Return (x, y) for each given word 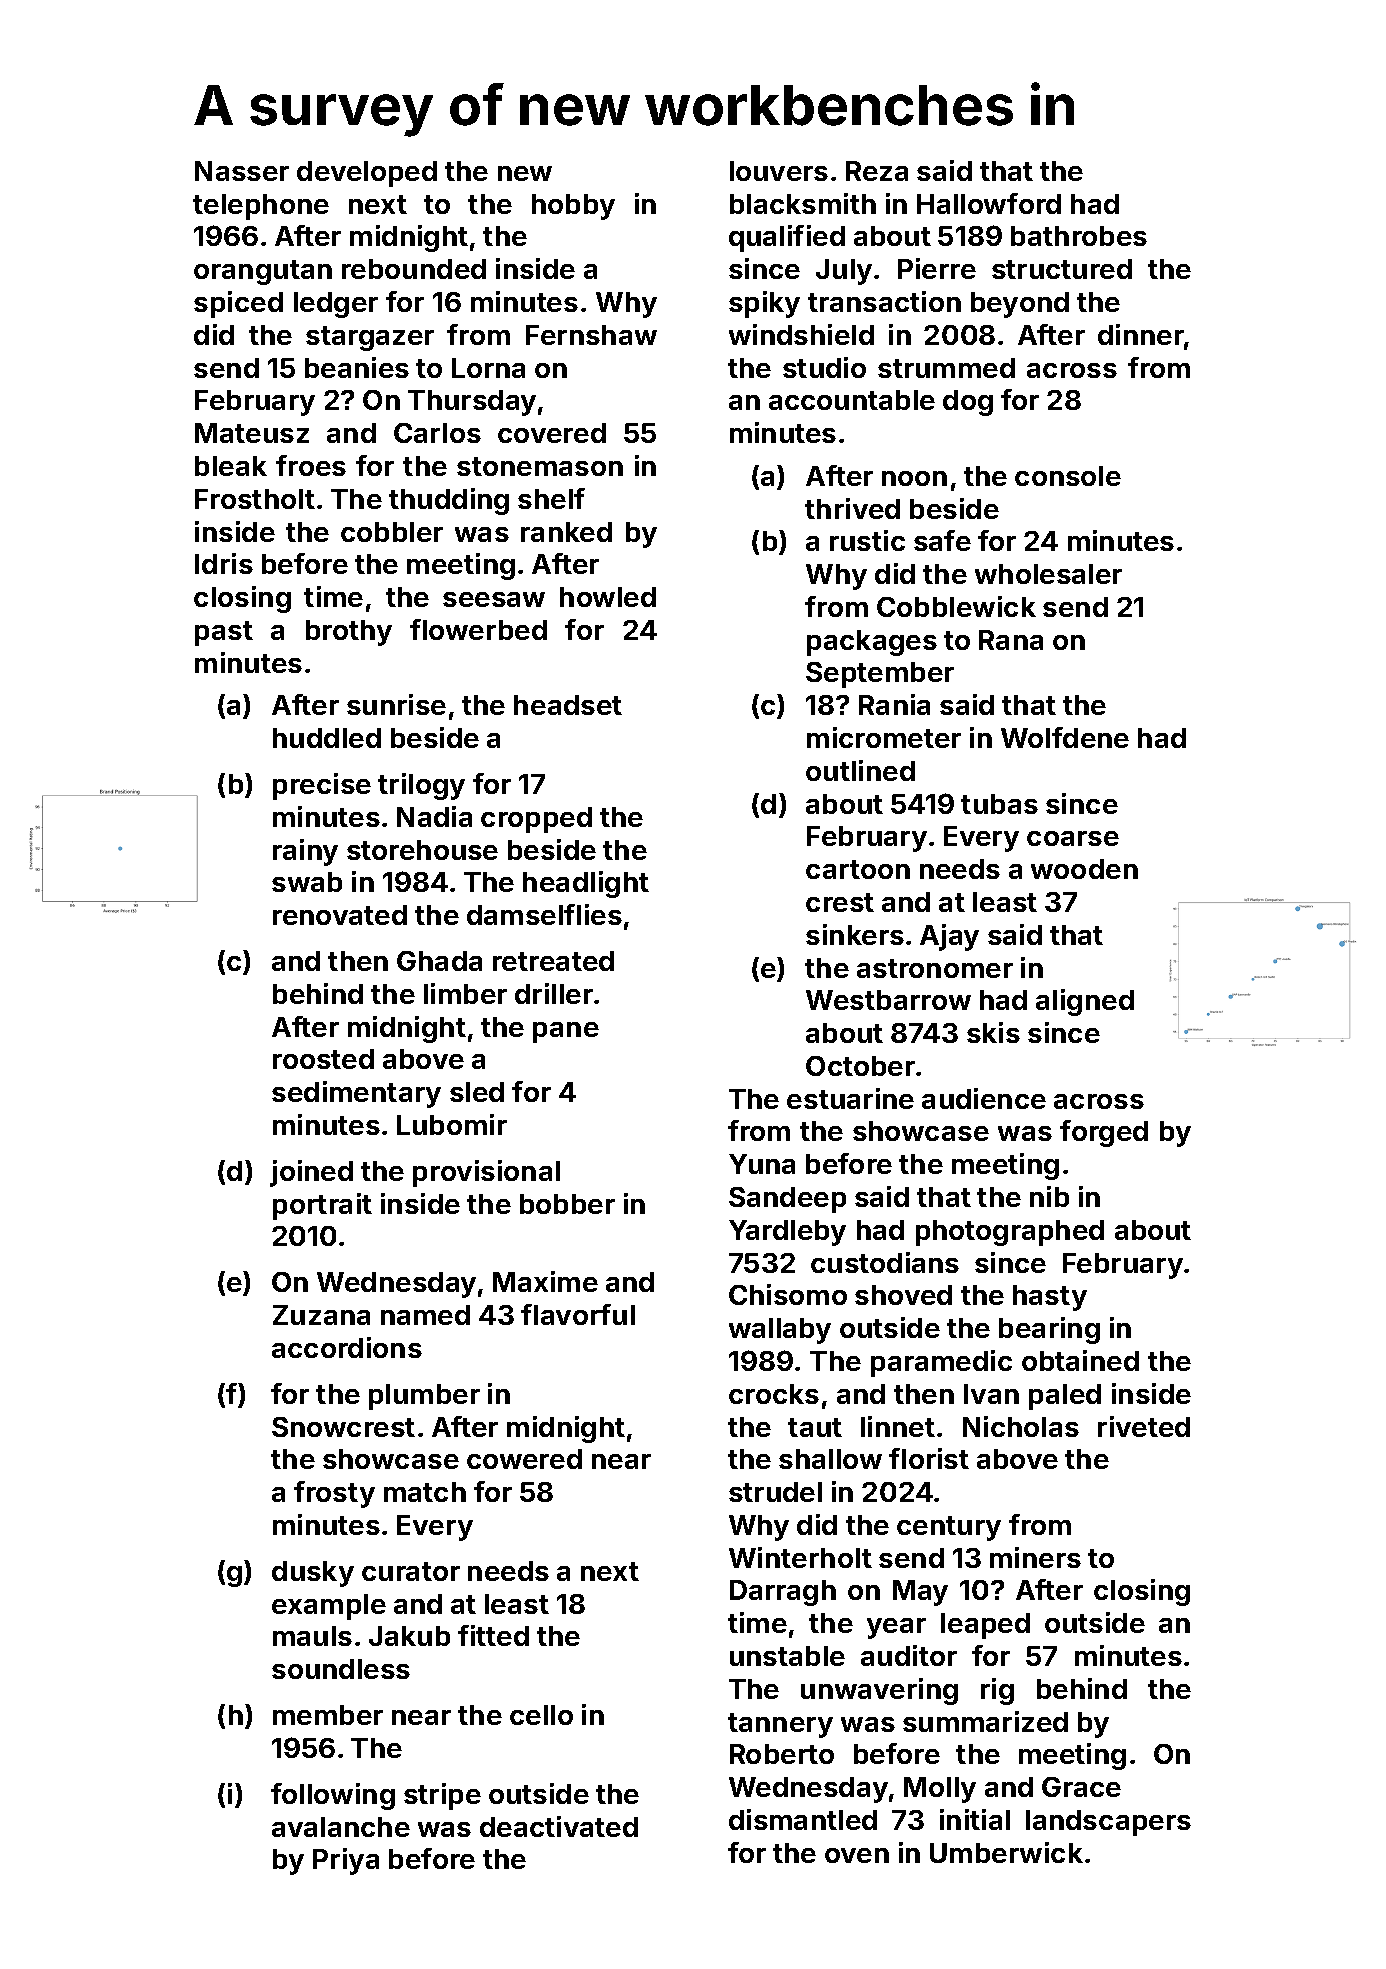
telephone (261, 207)
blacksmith (803, 203)
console (1068, 476)
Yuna (762, 1164)
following (333, 1796)
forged (1104, 1133)
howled (608, 597)
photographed (1010, 1233)
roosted (323, 1059)
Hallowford (989, 203)
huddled (327, 738)
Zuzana (321, 1315)
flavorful (578, 1314)
